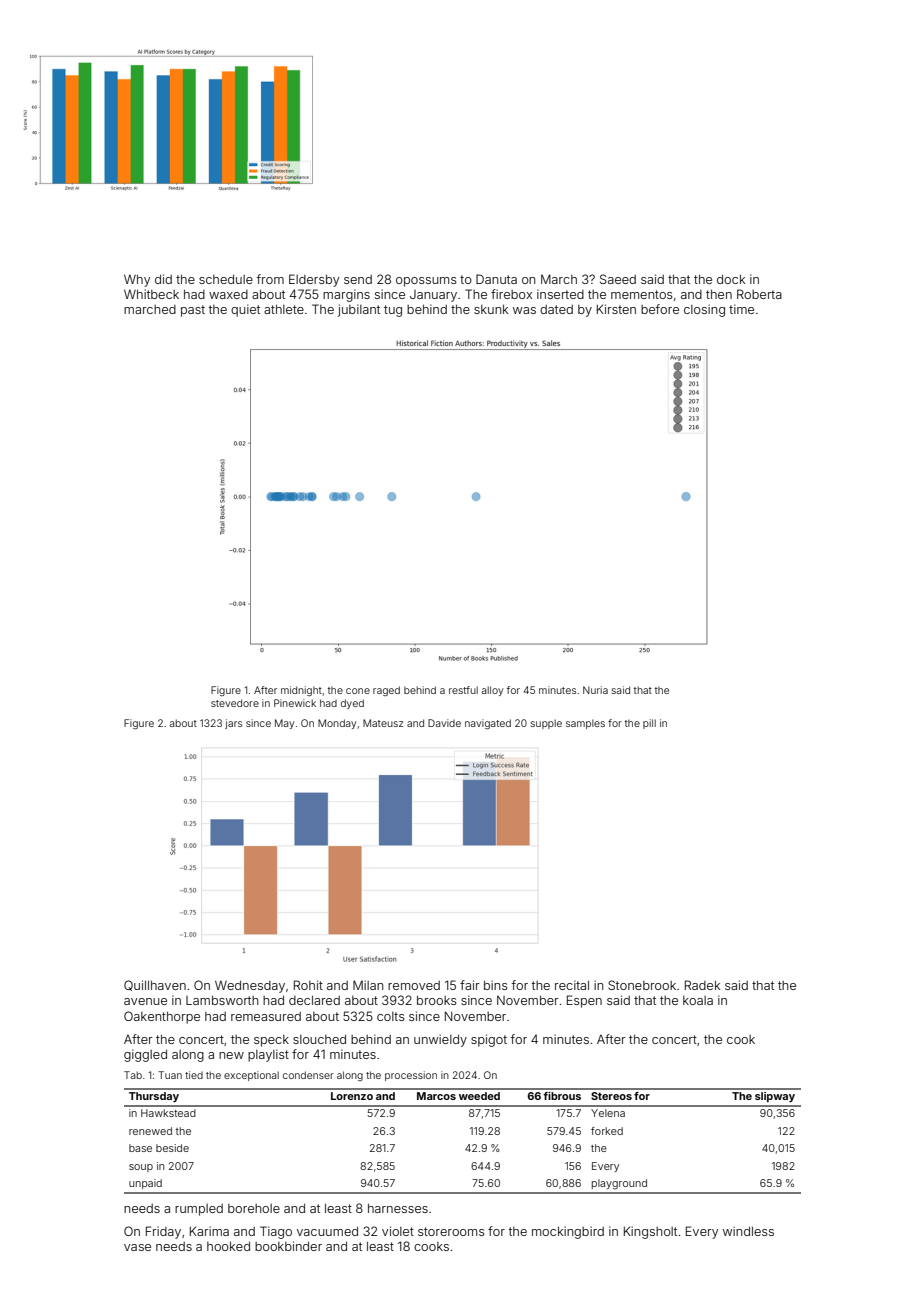  Describe the element at coordinates (572, 985) in the screenshot. I see `recital` at that location.
